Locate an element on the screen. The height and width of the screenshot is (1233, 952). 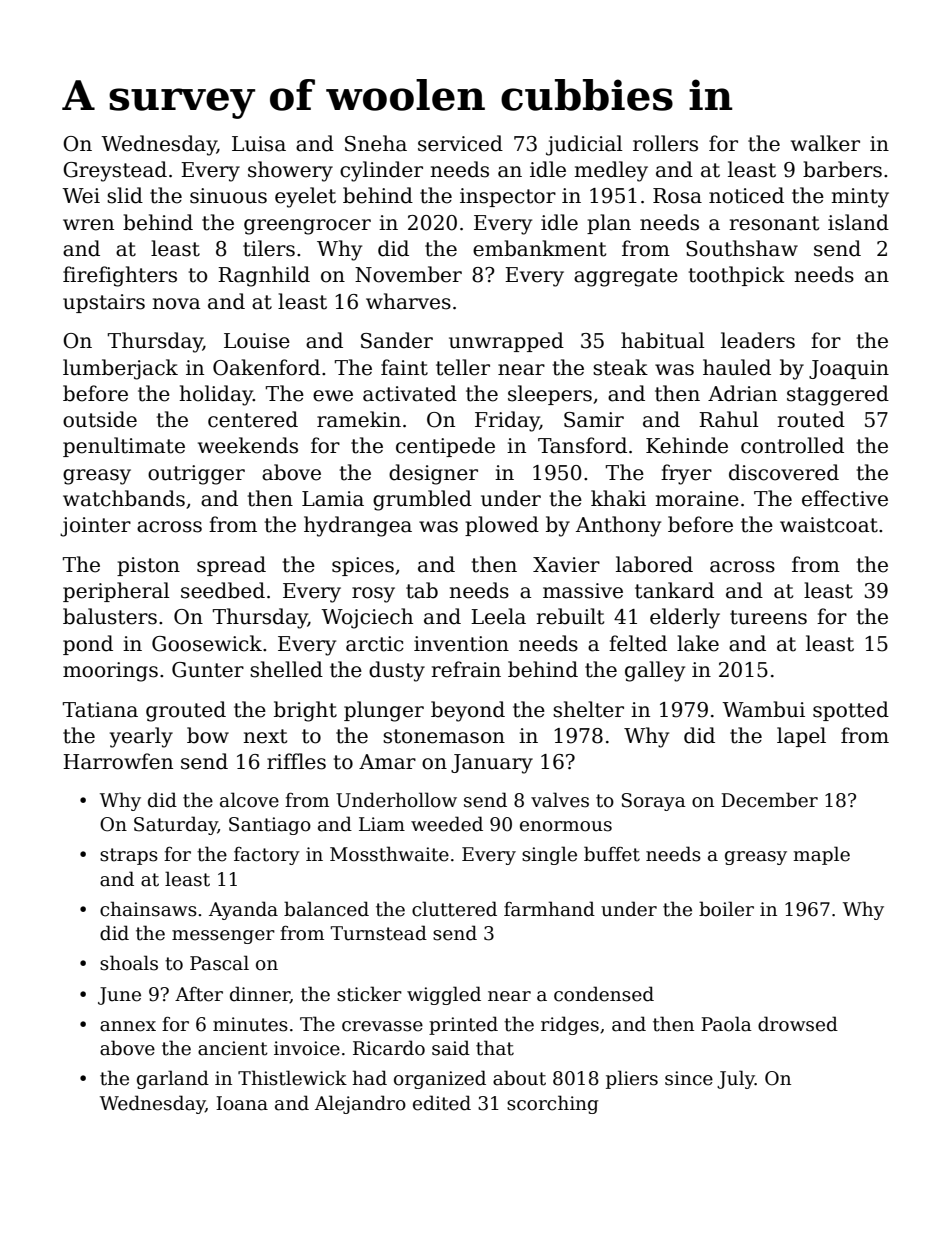
Luisa is located at coordinates (259, 144).
